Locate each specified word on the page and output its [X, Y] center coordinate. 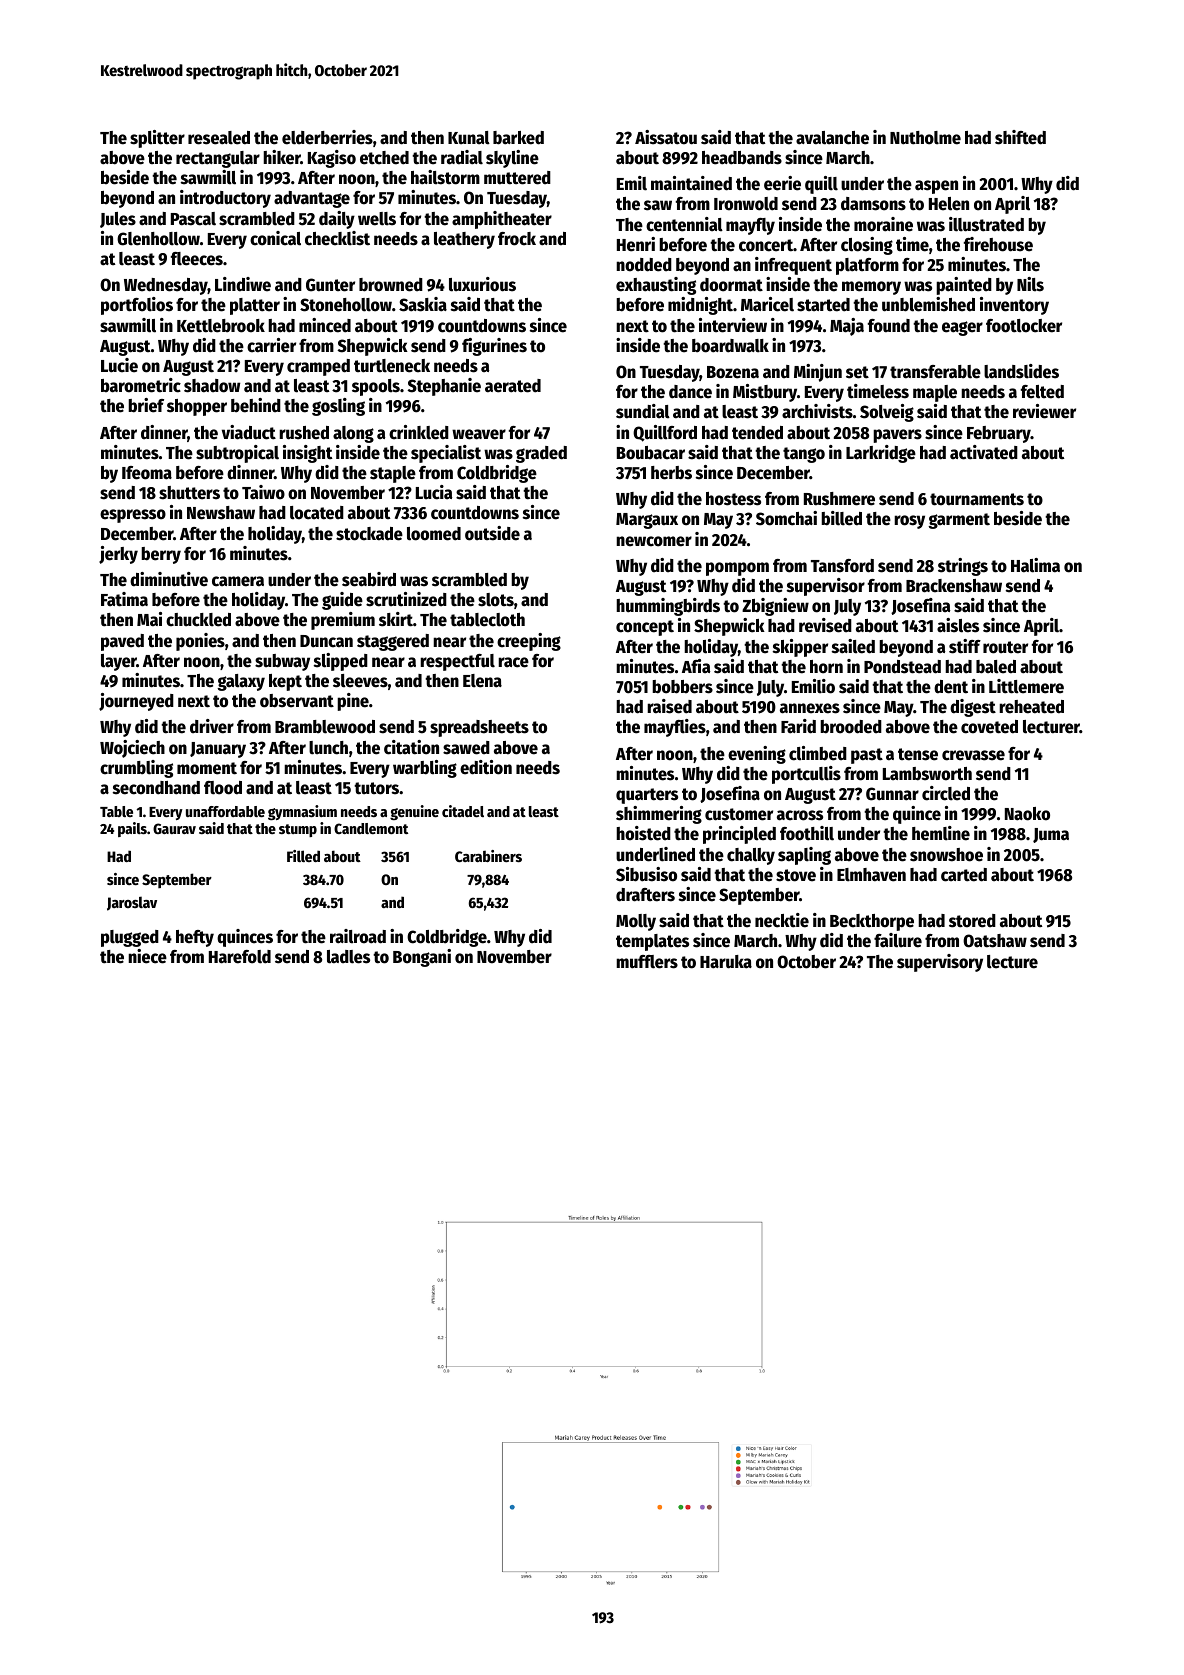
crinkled [419, 432]
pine [353, 702]
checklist [337, 238]
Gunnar [892, 794]
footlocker [1024, 326]
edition [486, 767]
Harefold [240, 957]
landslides [1021, 371]
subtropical [237, 454]
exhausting [656, 286]
